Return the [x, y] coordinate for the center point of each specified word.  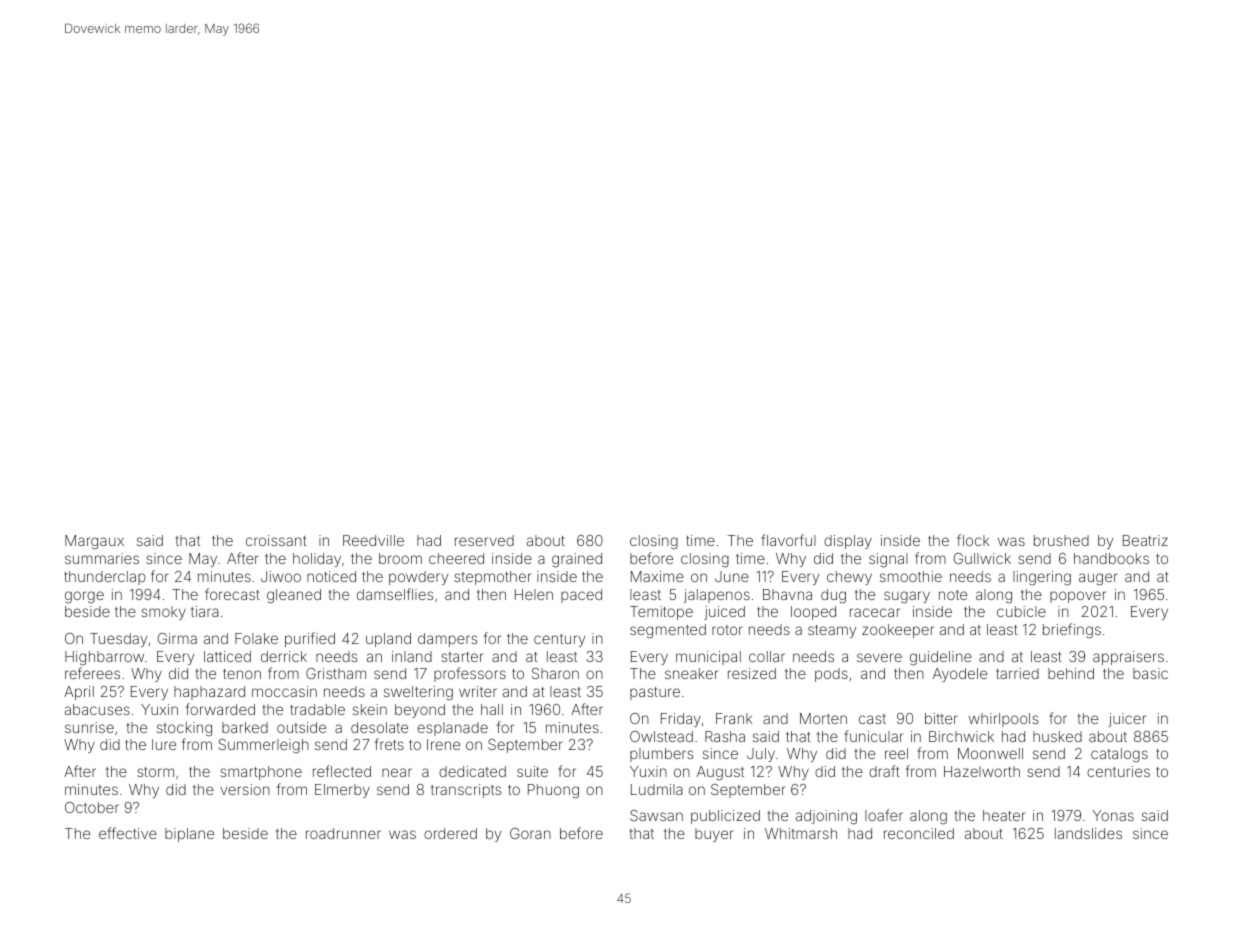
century [559, 640]
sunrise [89, 727]
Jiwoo [281, 576]
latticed [227, 656]
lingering [1042, 578]
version [245, 789]
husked [1057, 736]
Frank [734, 718]
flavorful [788, 540]
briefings [1072, 631]
